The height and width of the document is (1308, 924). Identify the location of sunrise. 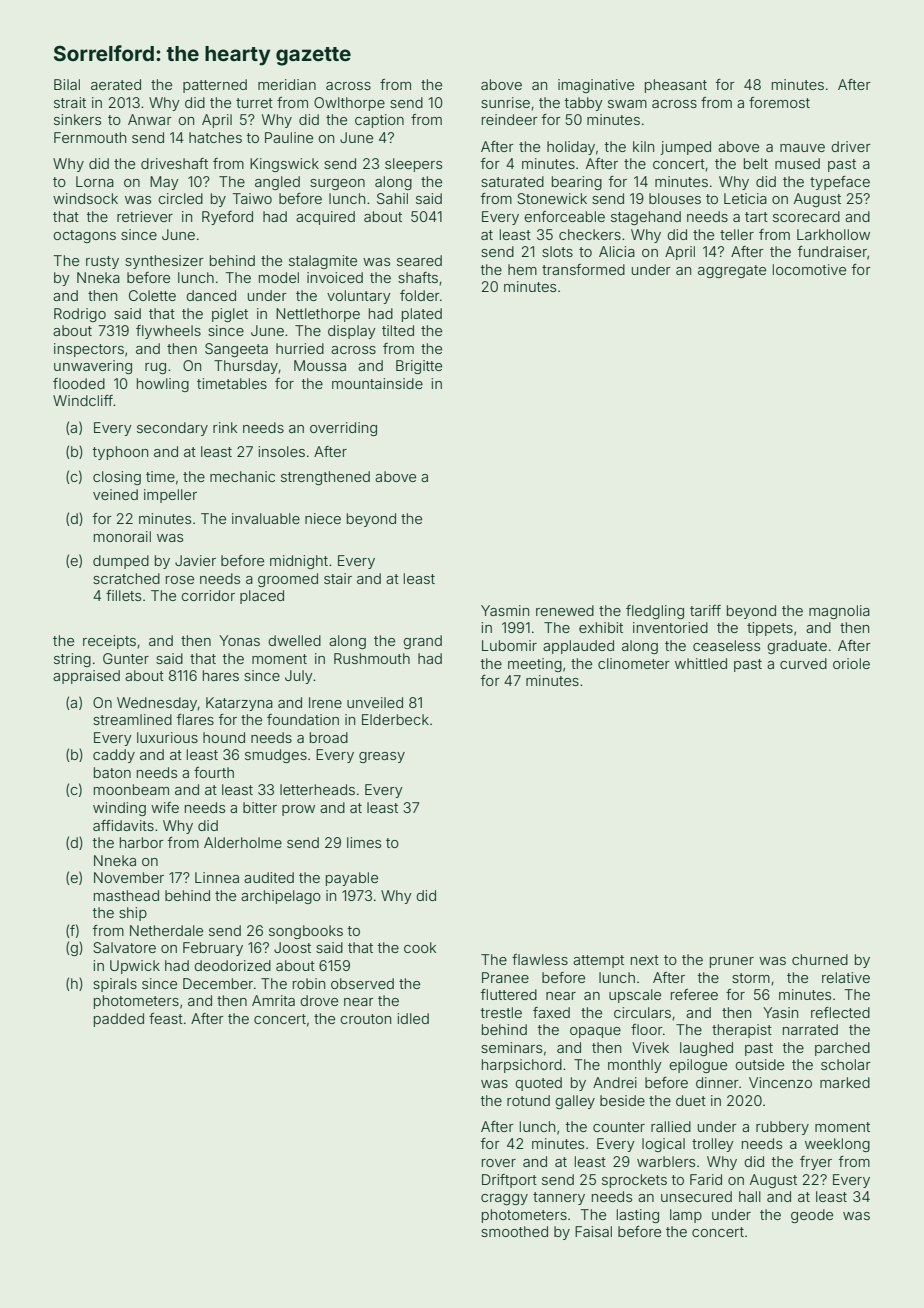
(505, 102).
